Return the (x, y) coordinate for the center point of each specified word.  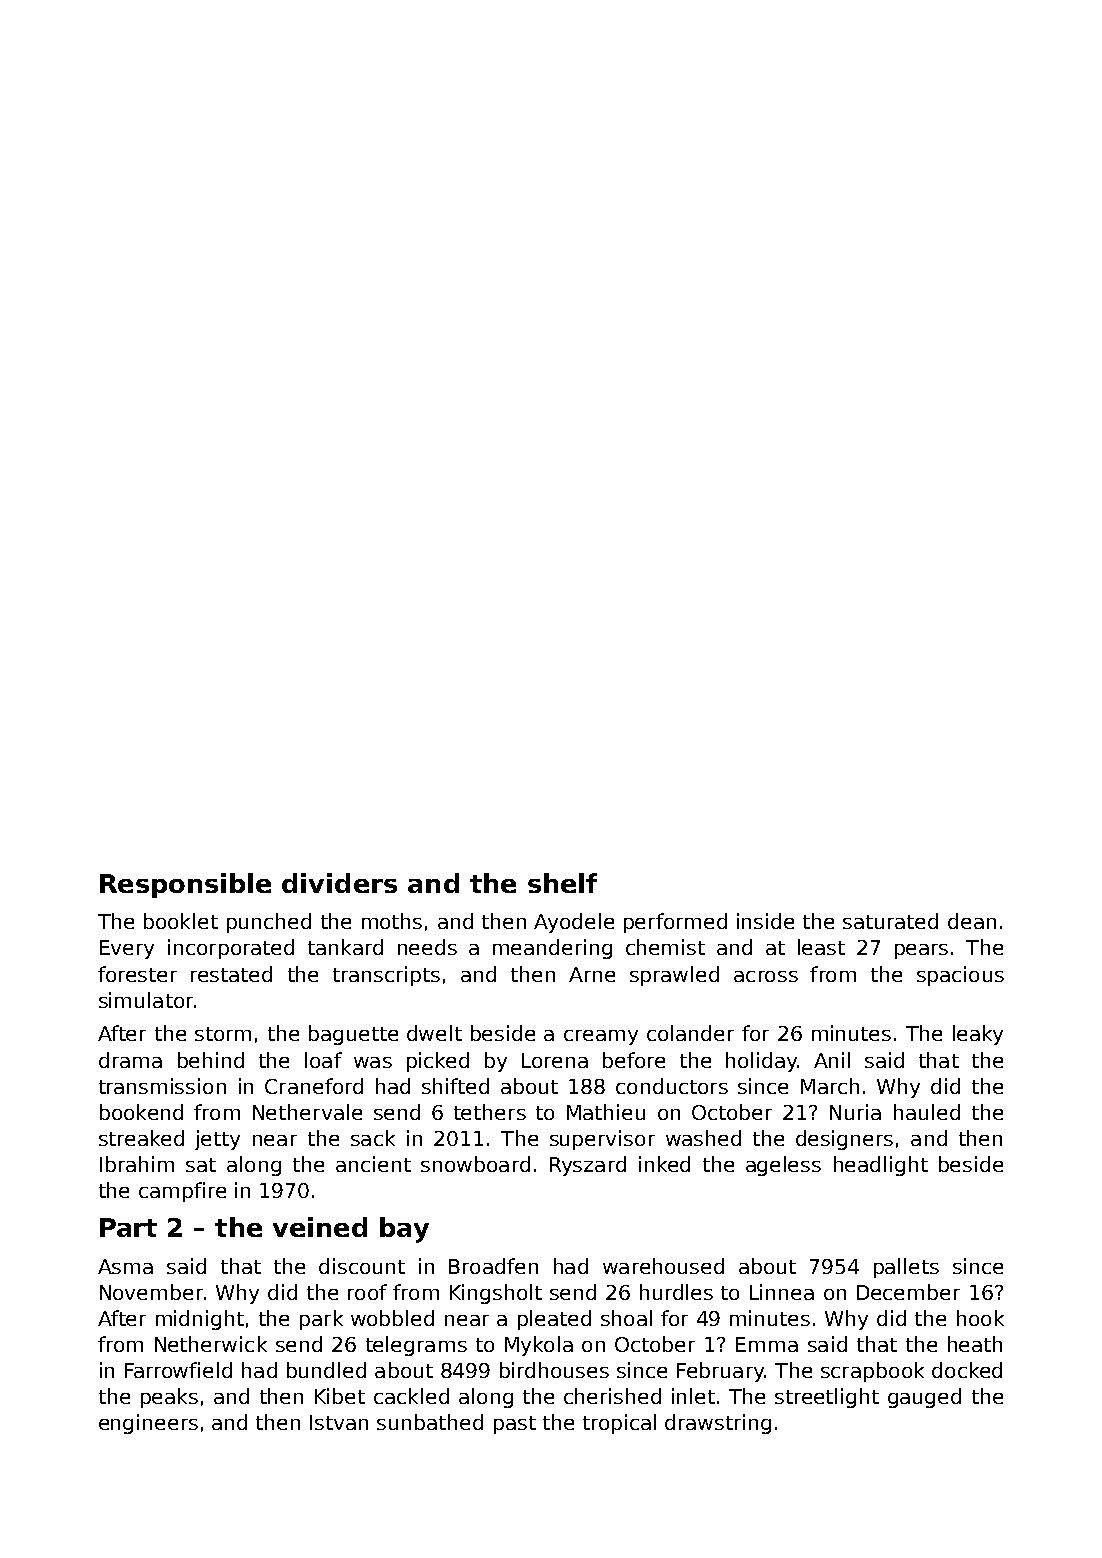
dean (972, 921)
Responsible (185, 885)
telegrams (416, 1346)
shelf (562, 883)
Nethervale (307, 1112)
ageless (783, 1166)
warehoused (663, 1266)
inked (664, 1164)
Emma (767, 1344)
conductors (672, 1086)
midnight (200, 1320)
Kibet (340, 1396)
